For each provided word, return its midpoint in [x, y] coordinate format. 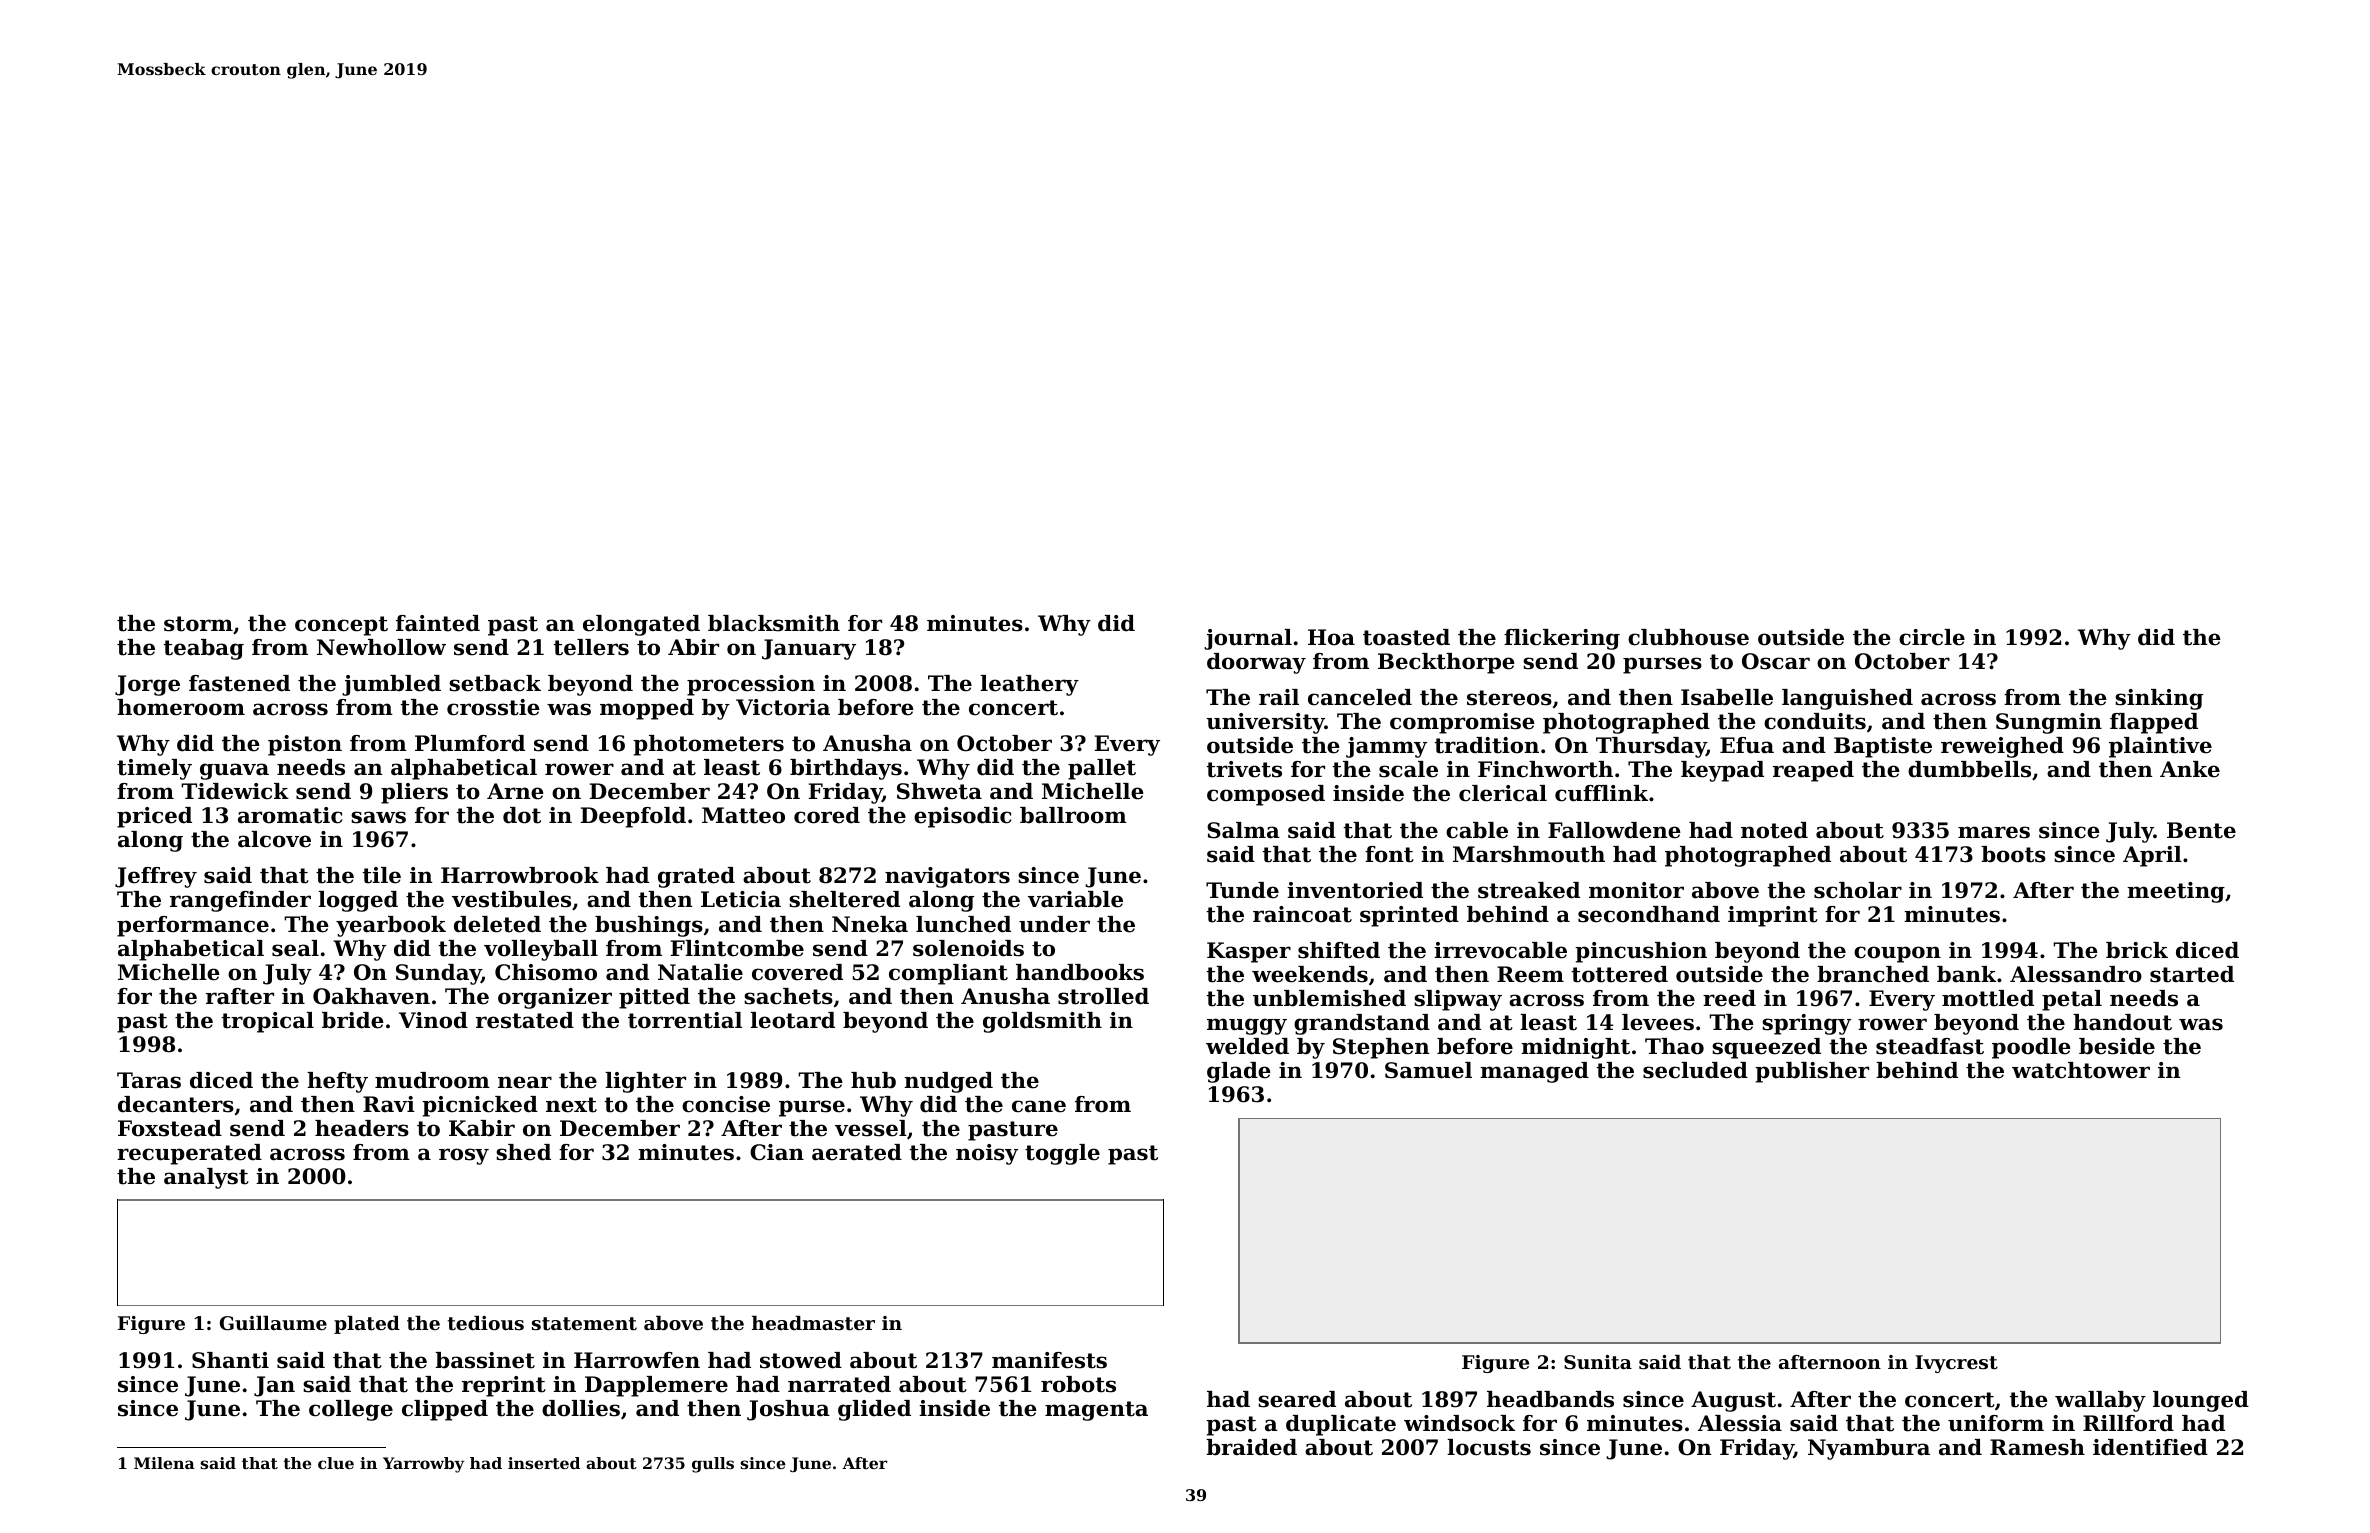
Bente [2201, 830]
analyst [206, 1178]
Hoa [1331, 637]
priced [154, 817]
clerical [1503, 793]
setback [495, 683]
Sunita [1598, 1362]
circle [1932, 637]
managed [1534, 1072]
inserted [544, 1463]
